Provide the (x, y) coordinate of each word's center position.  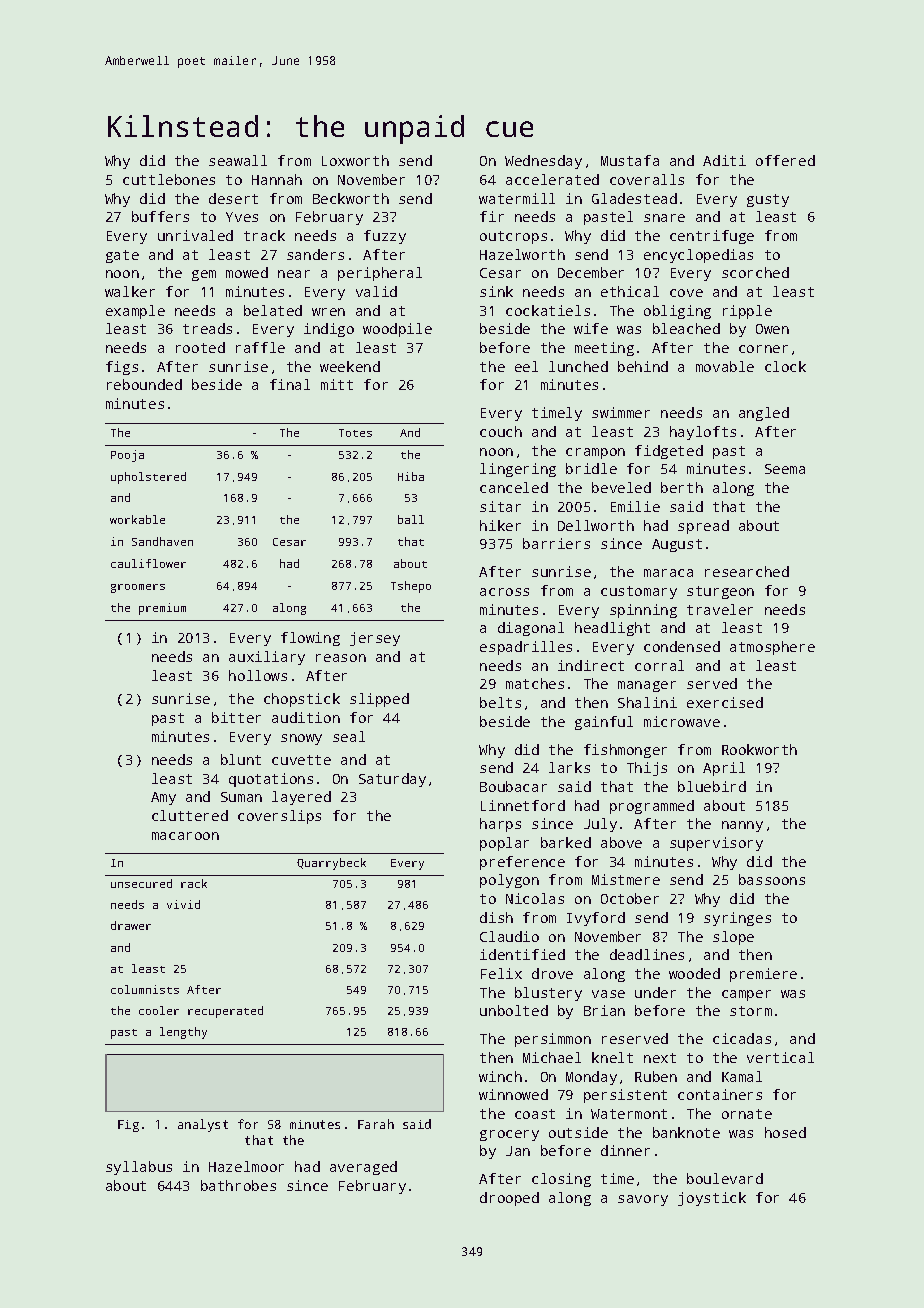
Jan (518, 1151)
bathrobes (238, 1185)
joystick (712, 1199)
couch (501, 431)
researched (747, 571)
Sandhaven (162, 541)
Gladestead (634, 198)
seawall (238, 160)
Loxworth (355, 160)
